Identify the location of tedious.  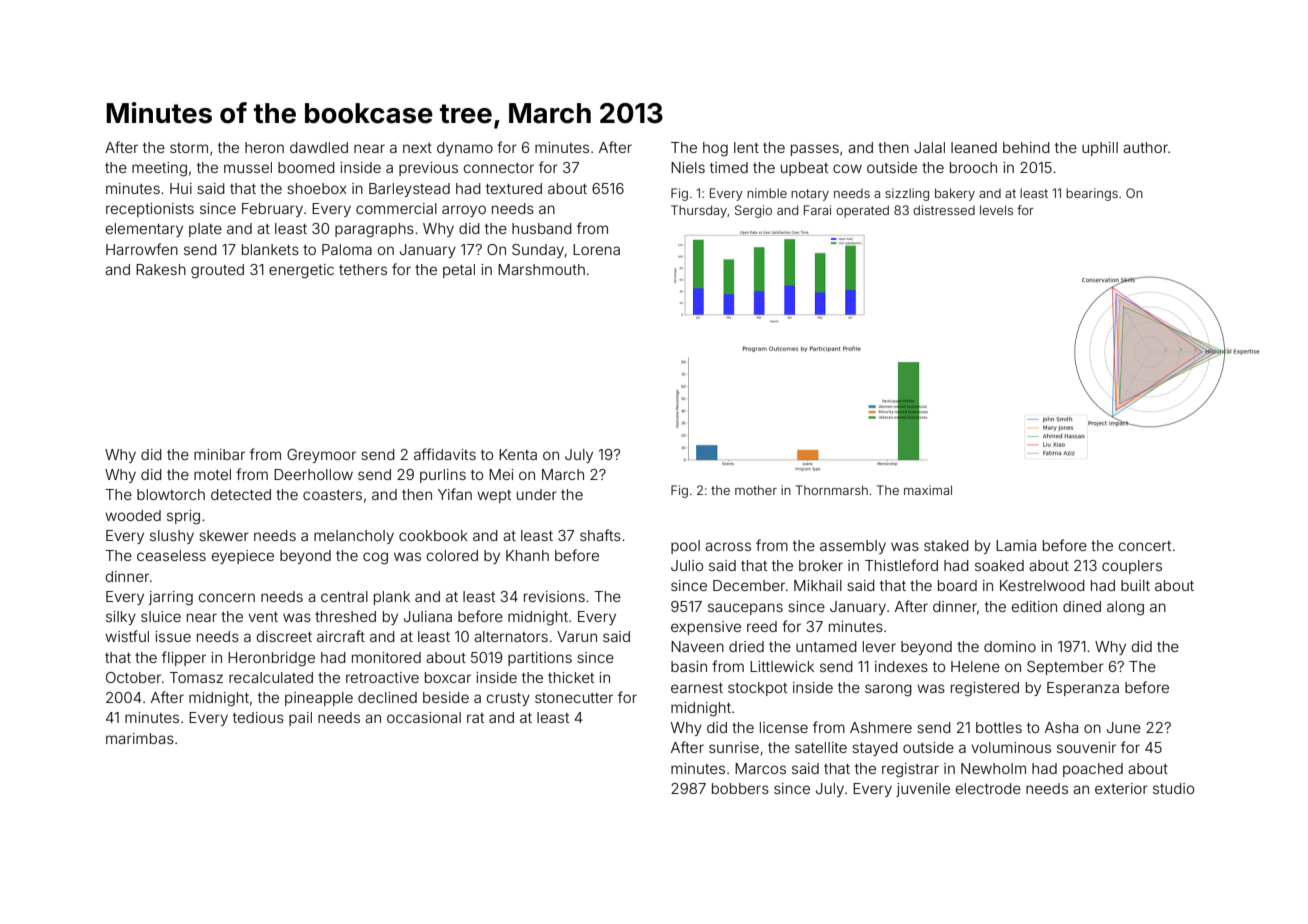
(258, 717).
